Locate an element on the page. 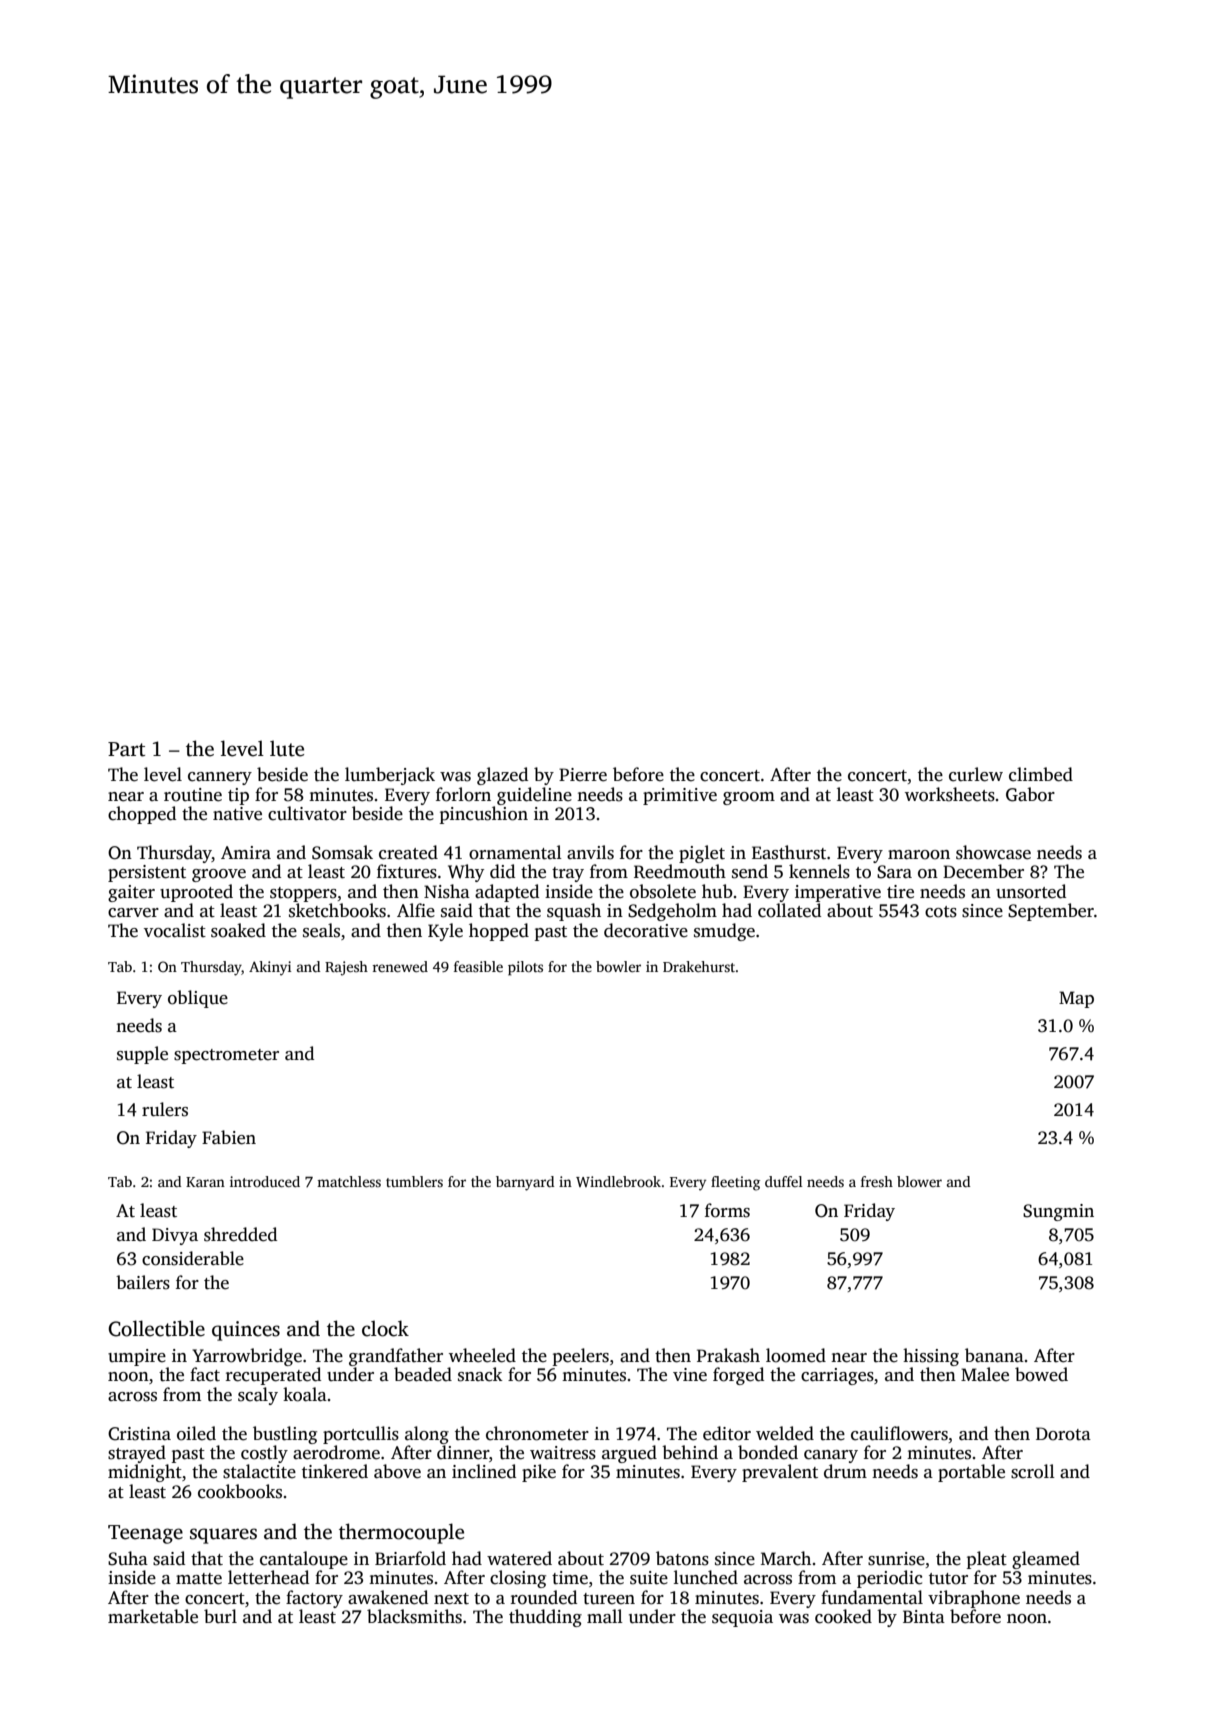 The height and width of the page is (1712, 1211). midnight is located at coordinates (145, 1473).
